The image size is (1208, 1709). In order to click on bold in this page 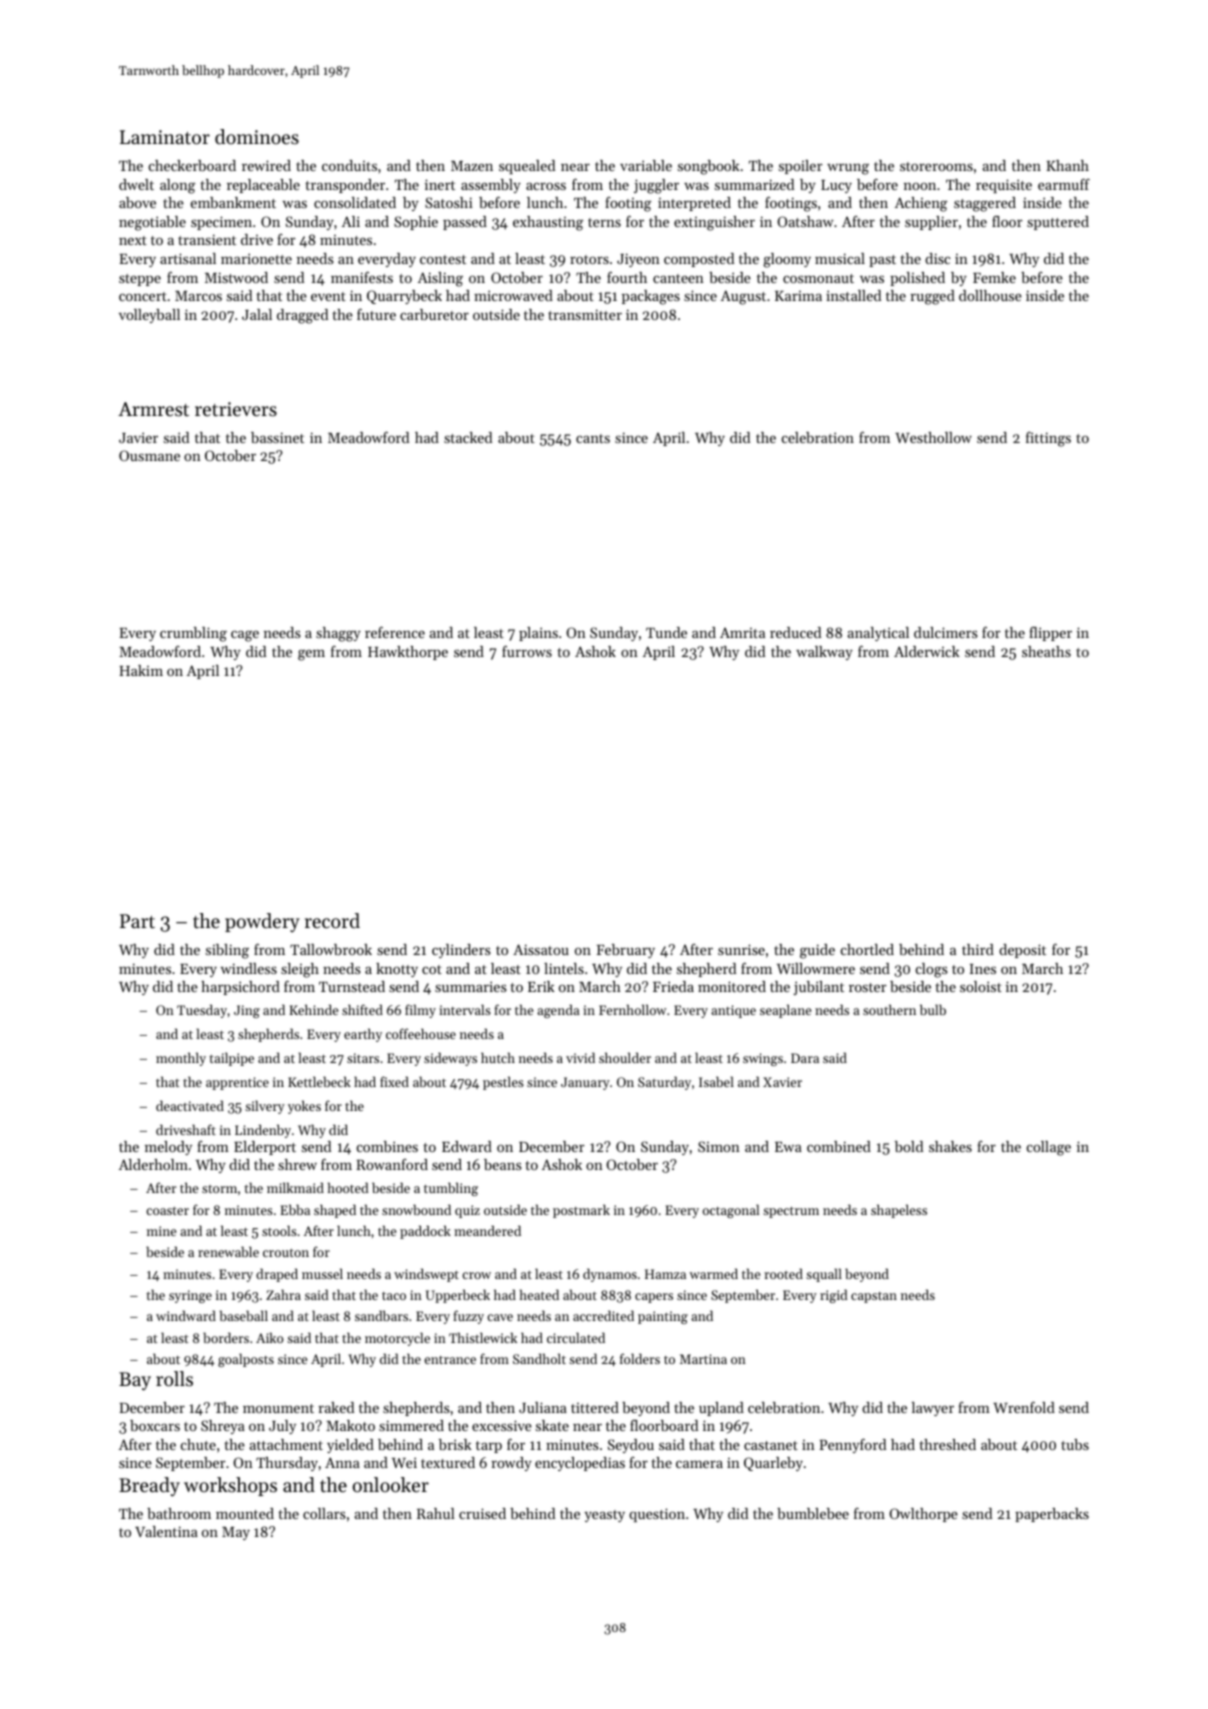, I will do `click(909, 1146)`.
